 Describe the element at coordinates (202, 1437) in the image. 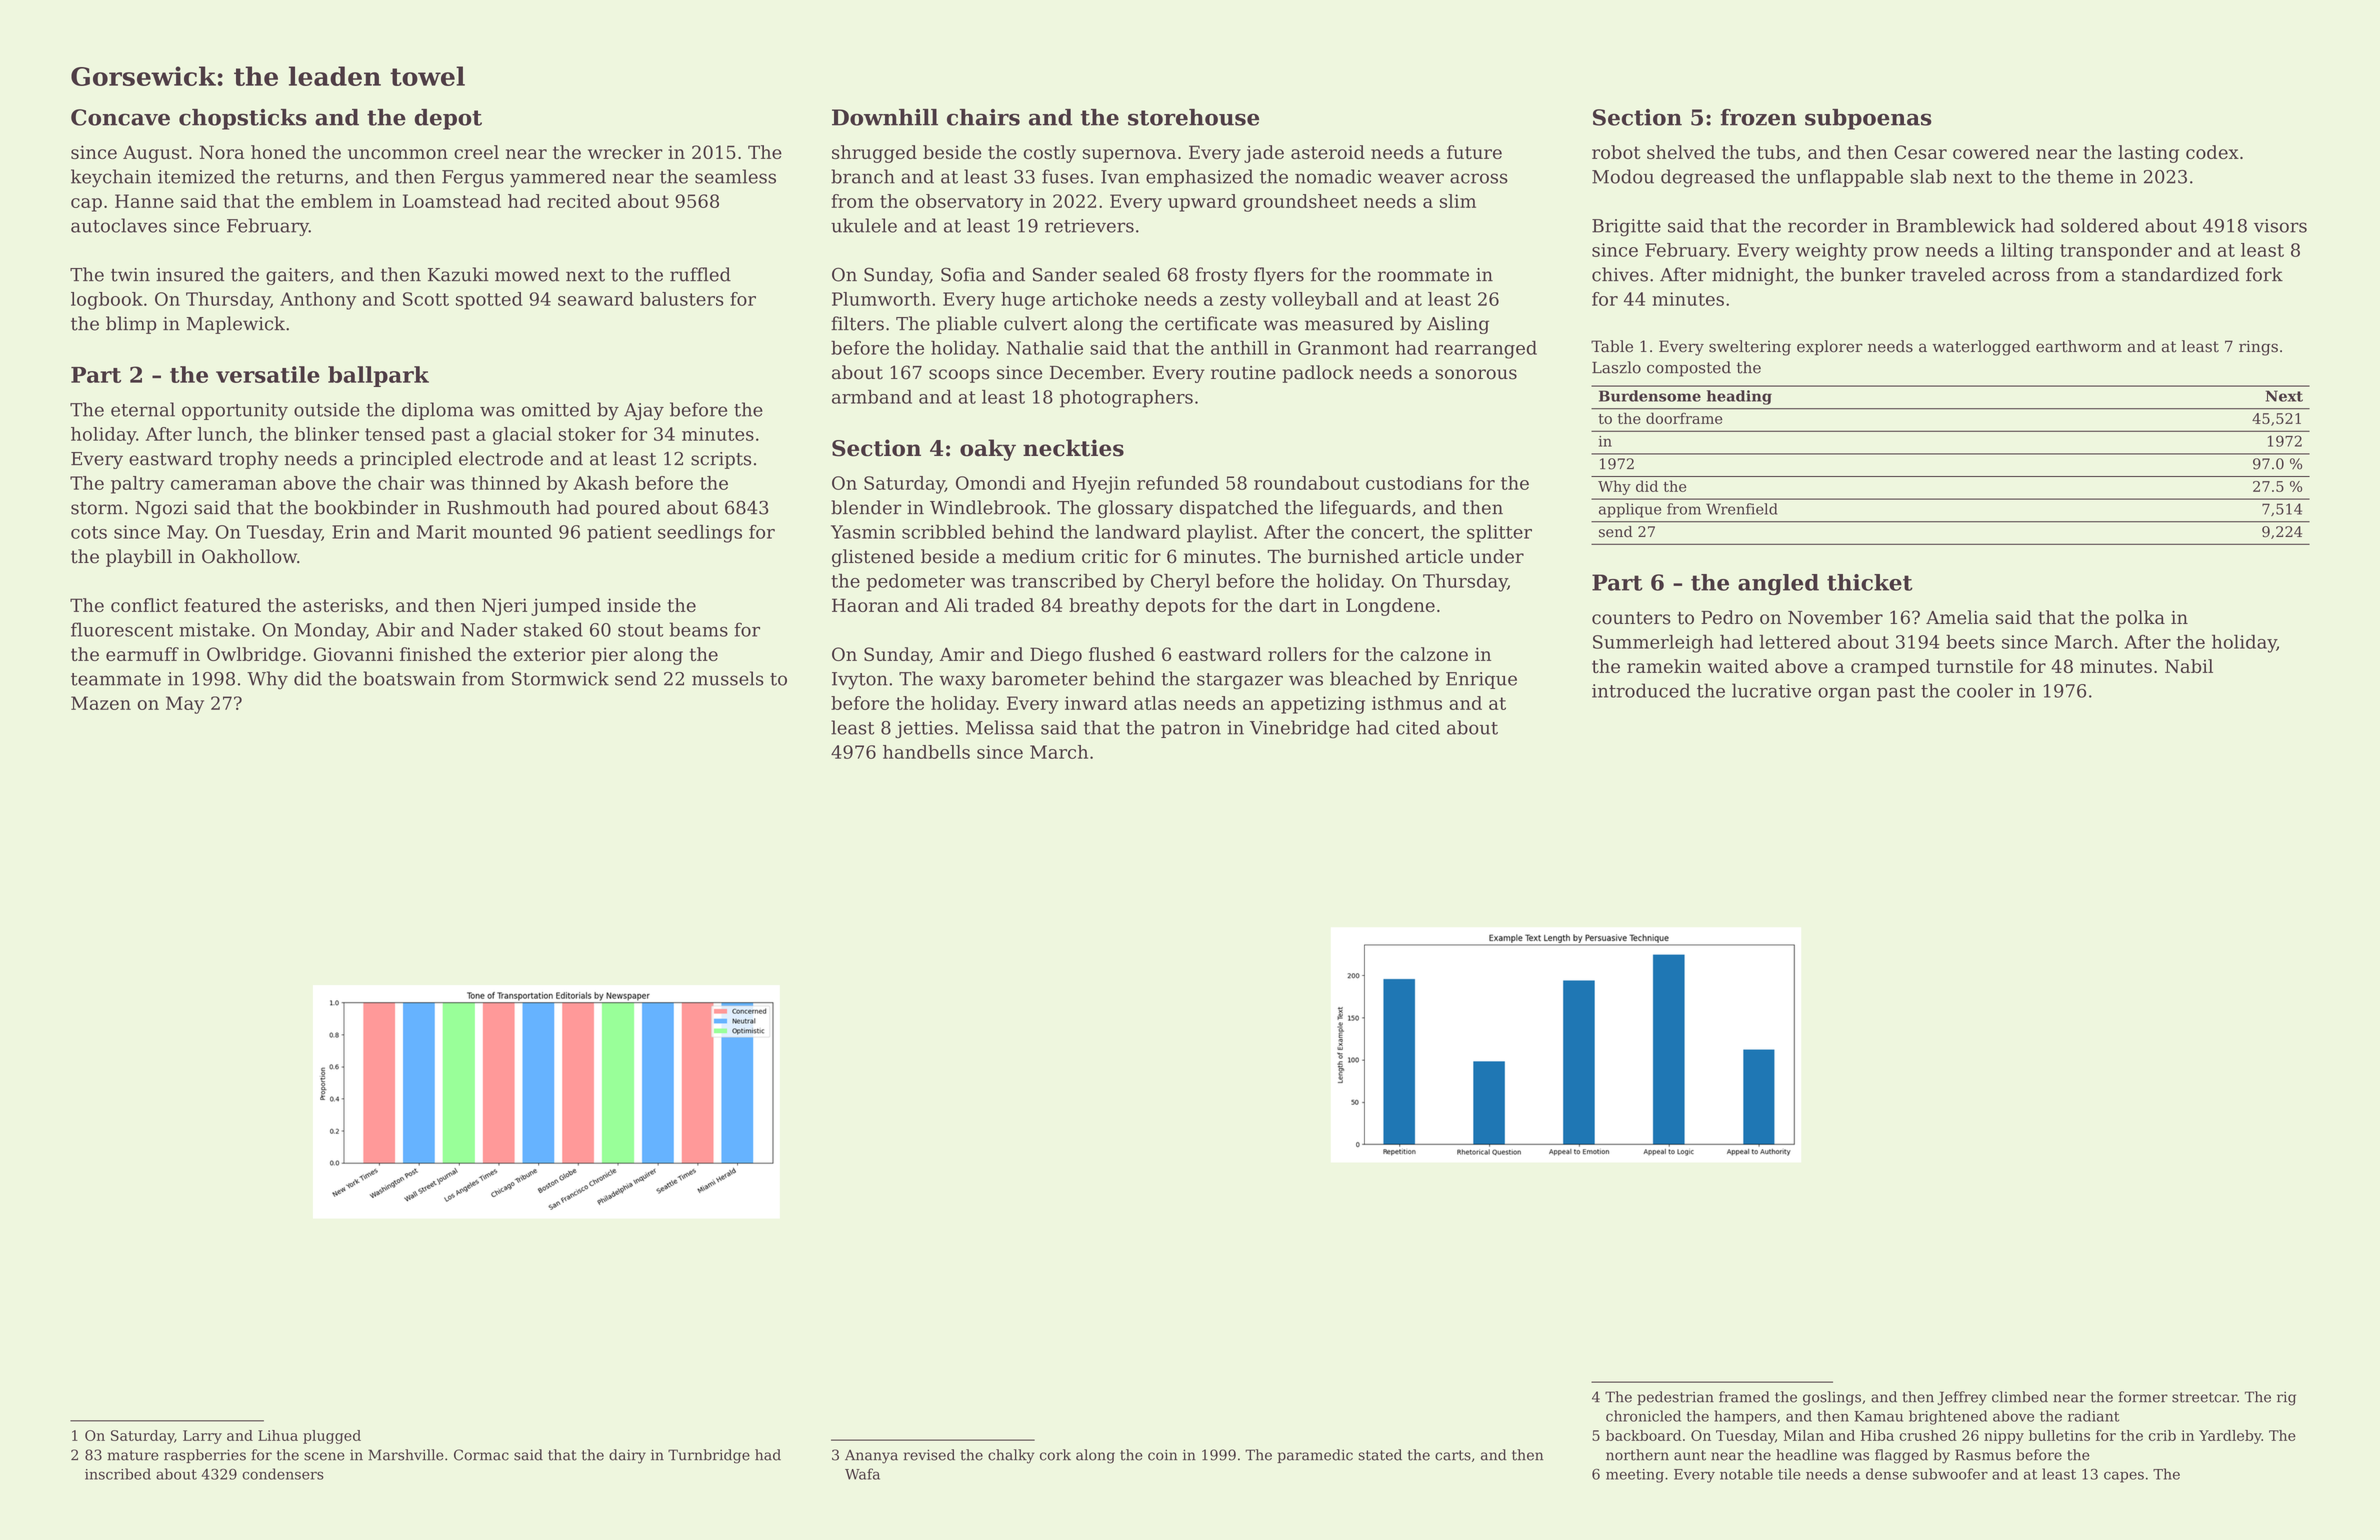

I see `Larry` at that location.
